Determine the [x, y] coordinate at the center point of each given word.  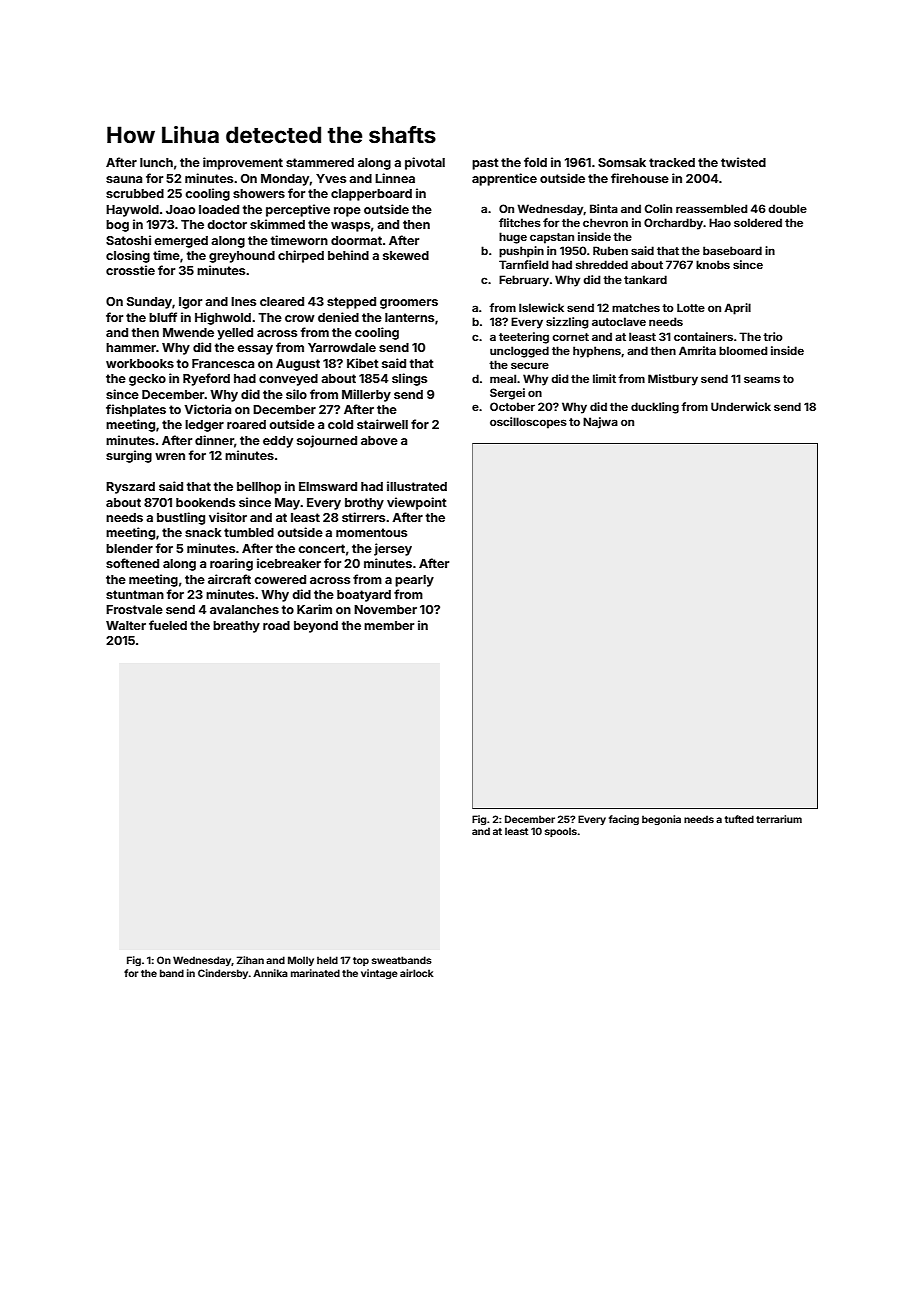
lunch [156, 162]
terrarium [779, 819]
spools [561, 832]
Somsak [622, 162]
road [276, 625]
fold [535, 162]
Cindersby [223, 974]
